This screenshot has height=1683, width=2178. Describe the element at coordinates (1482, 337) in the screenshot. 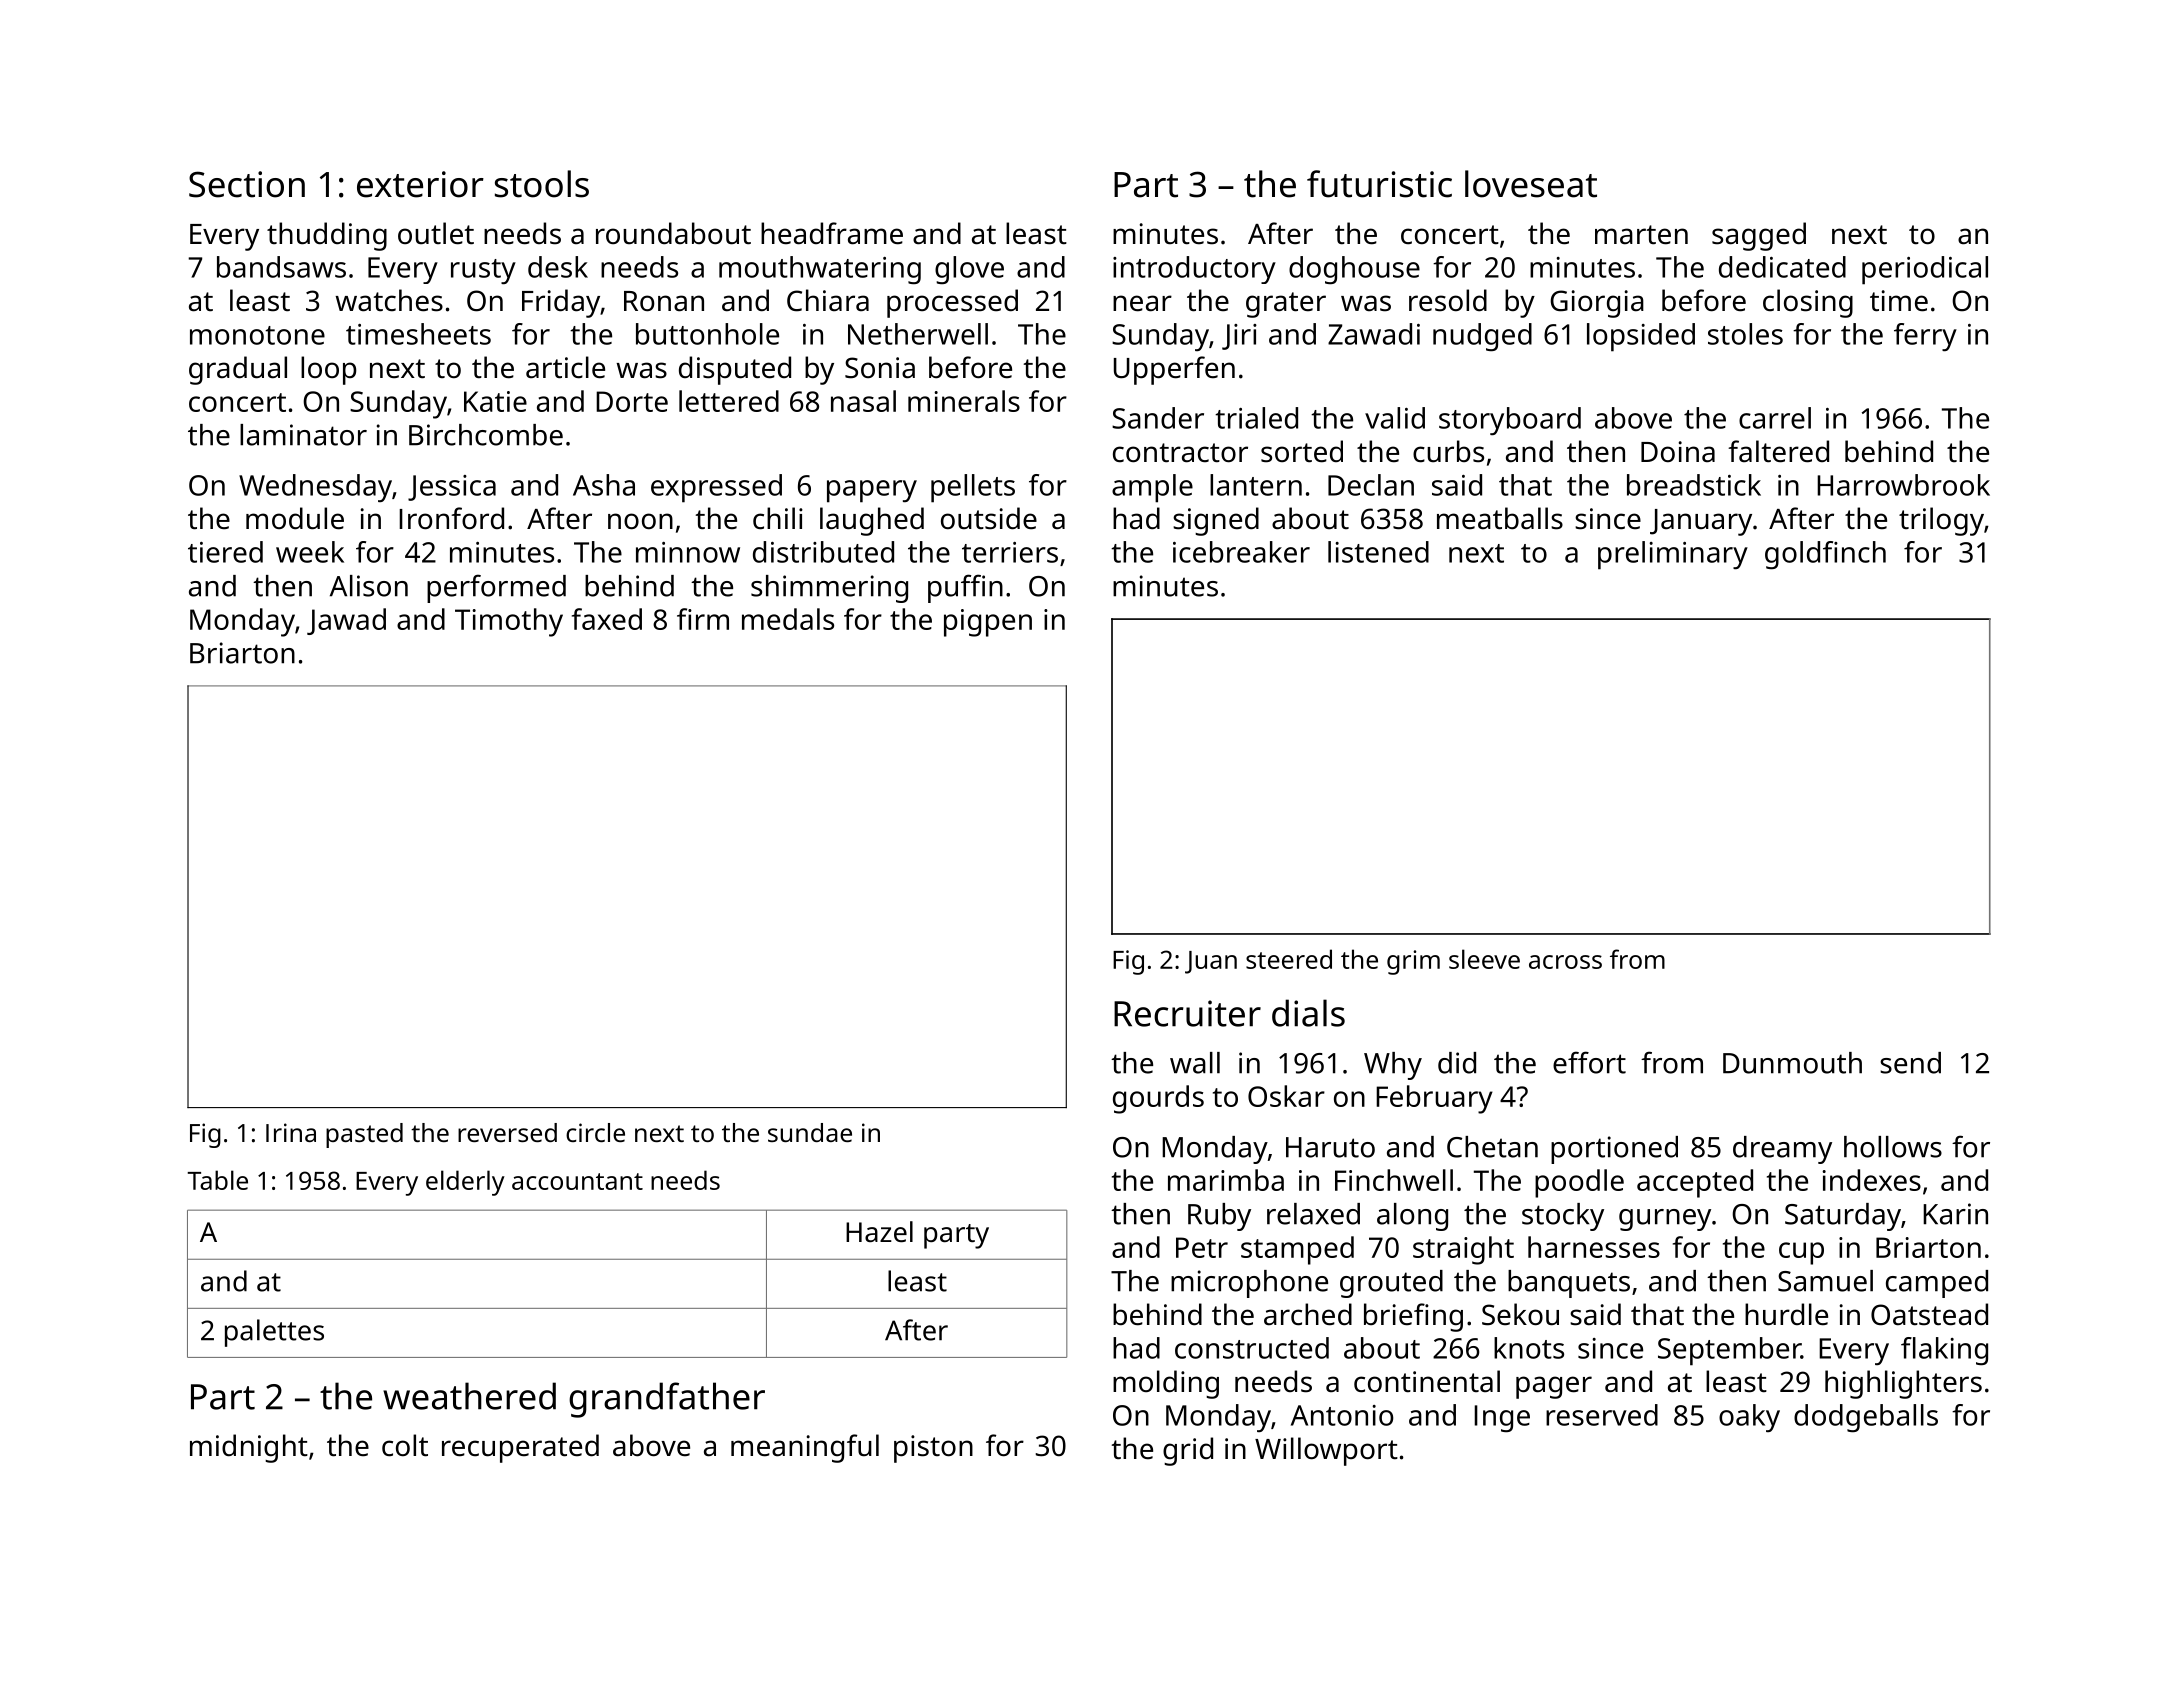

I see `nudged` at that location.
